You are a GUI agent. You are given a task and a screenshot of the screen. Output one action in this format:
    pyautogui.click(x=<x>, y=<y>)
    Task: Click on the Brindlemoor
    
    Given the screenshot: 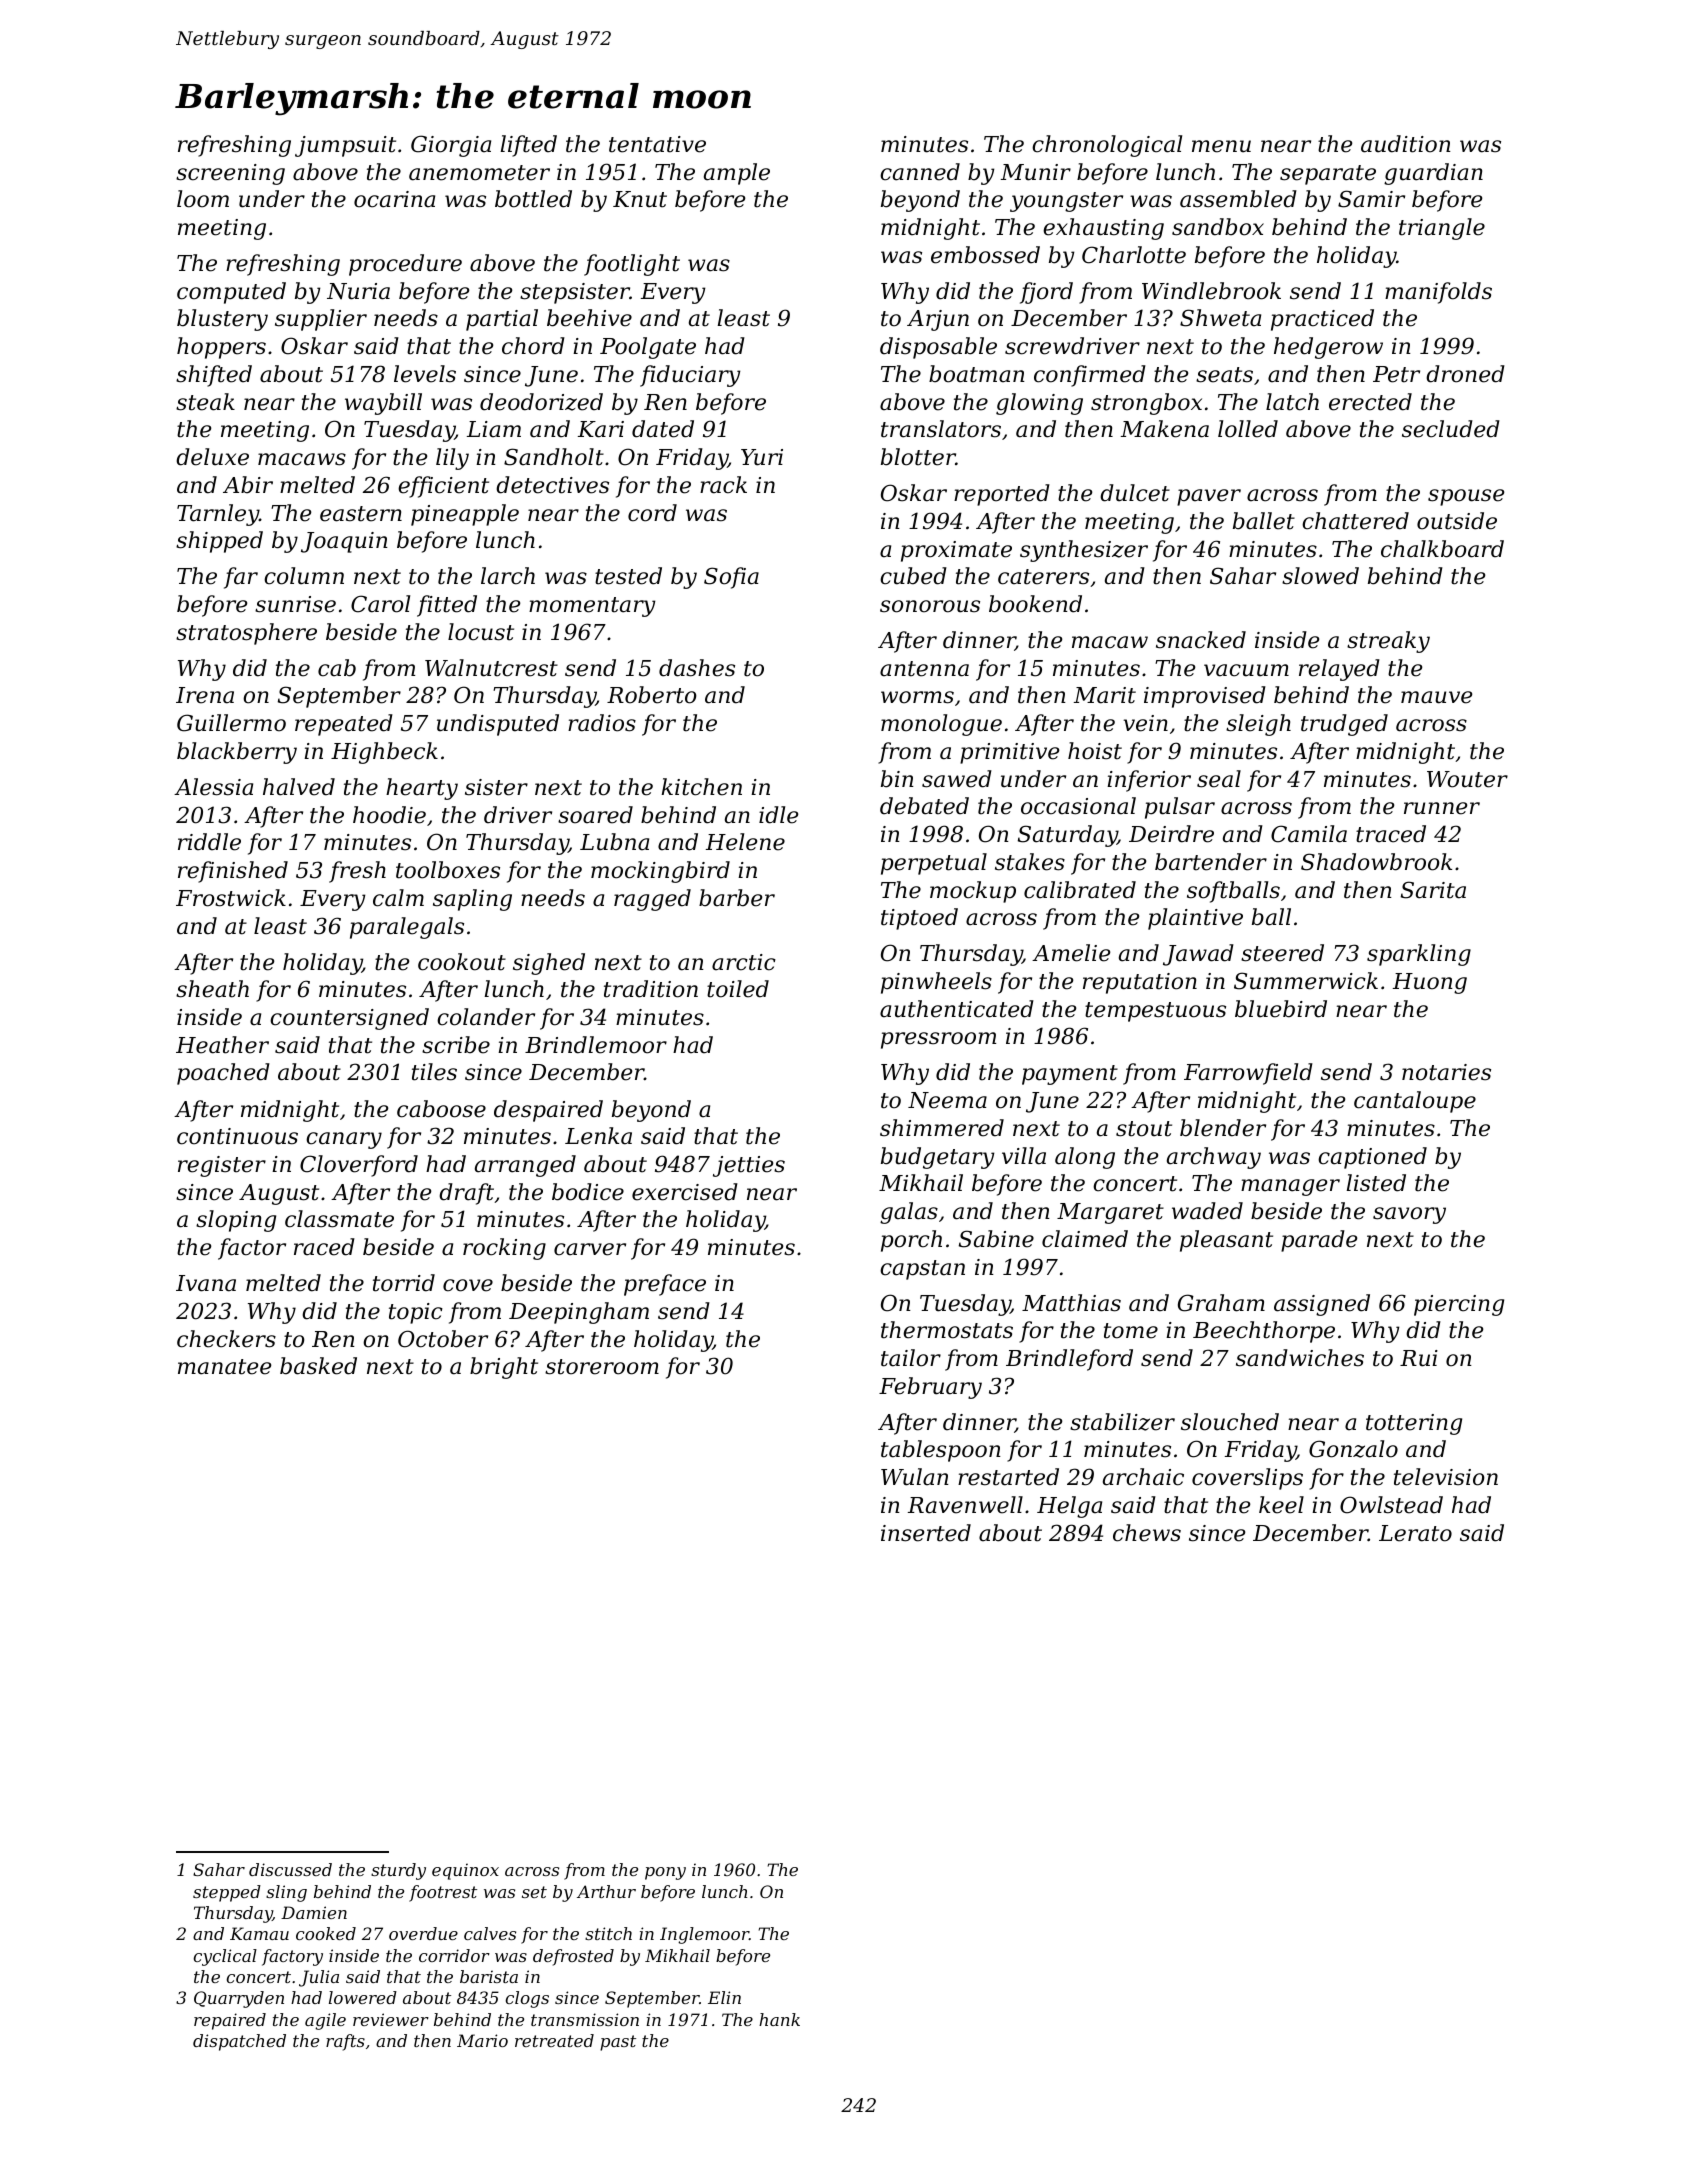 What is the action you would take?
    pyautogui.click(x=596, y=1045)
